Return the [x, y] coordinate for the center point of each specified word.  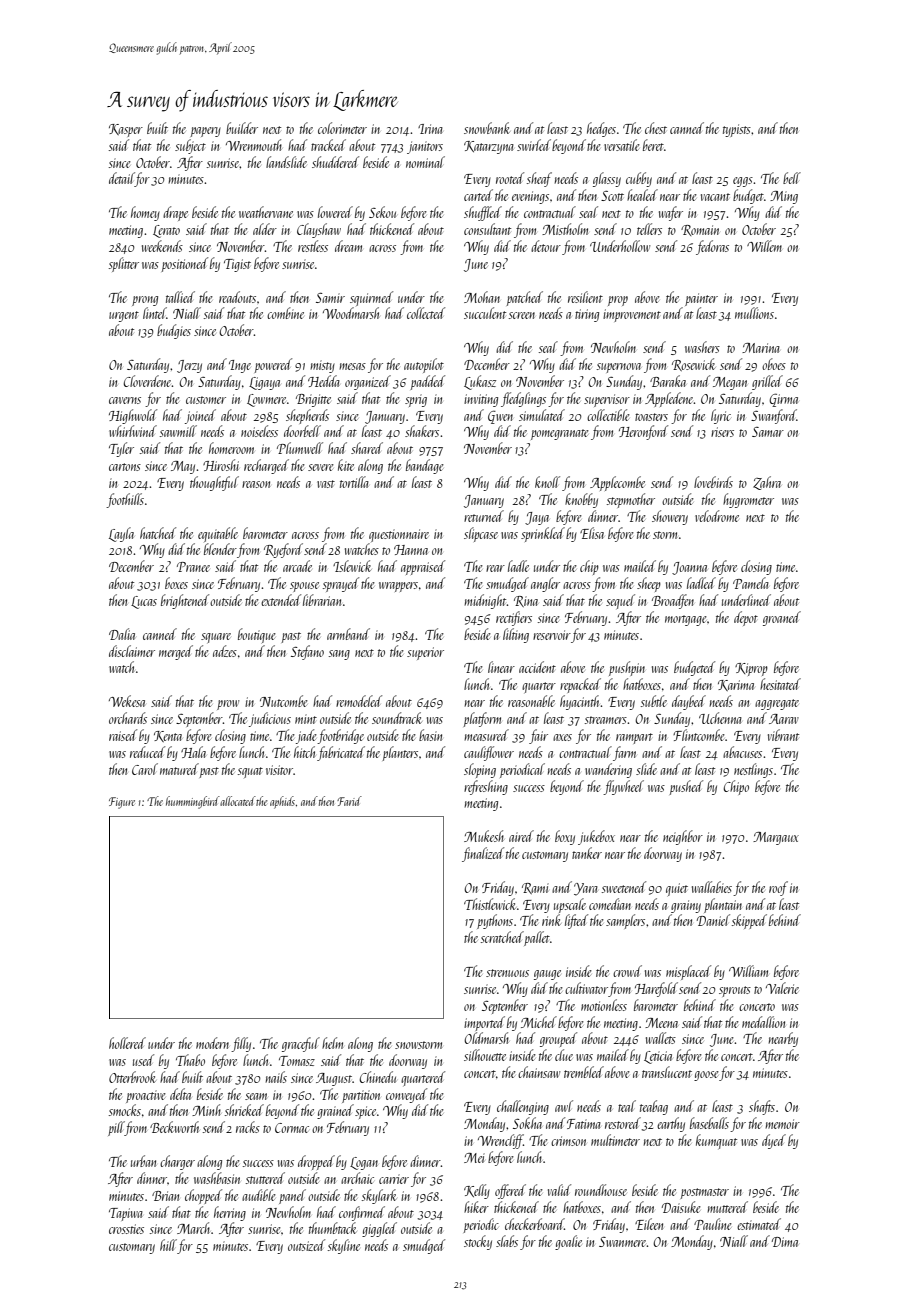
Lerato [166, 231]
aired [521, 836]
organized [368, 382]
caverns [125, 400]
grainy [686, 906]
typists [737, 130]
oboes [774, 364]
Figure [122, 803]
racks [248, 1127]
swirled [534, 145]
